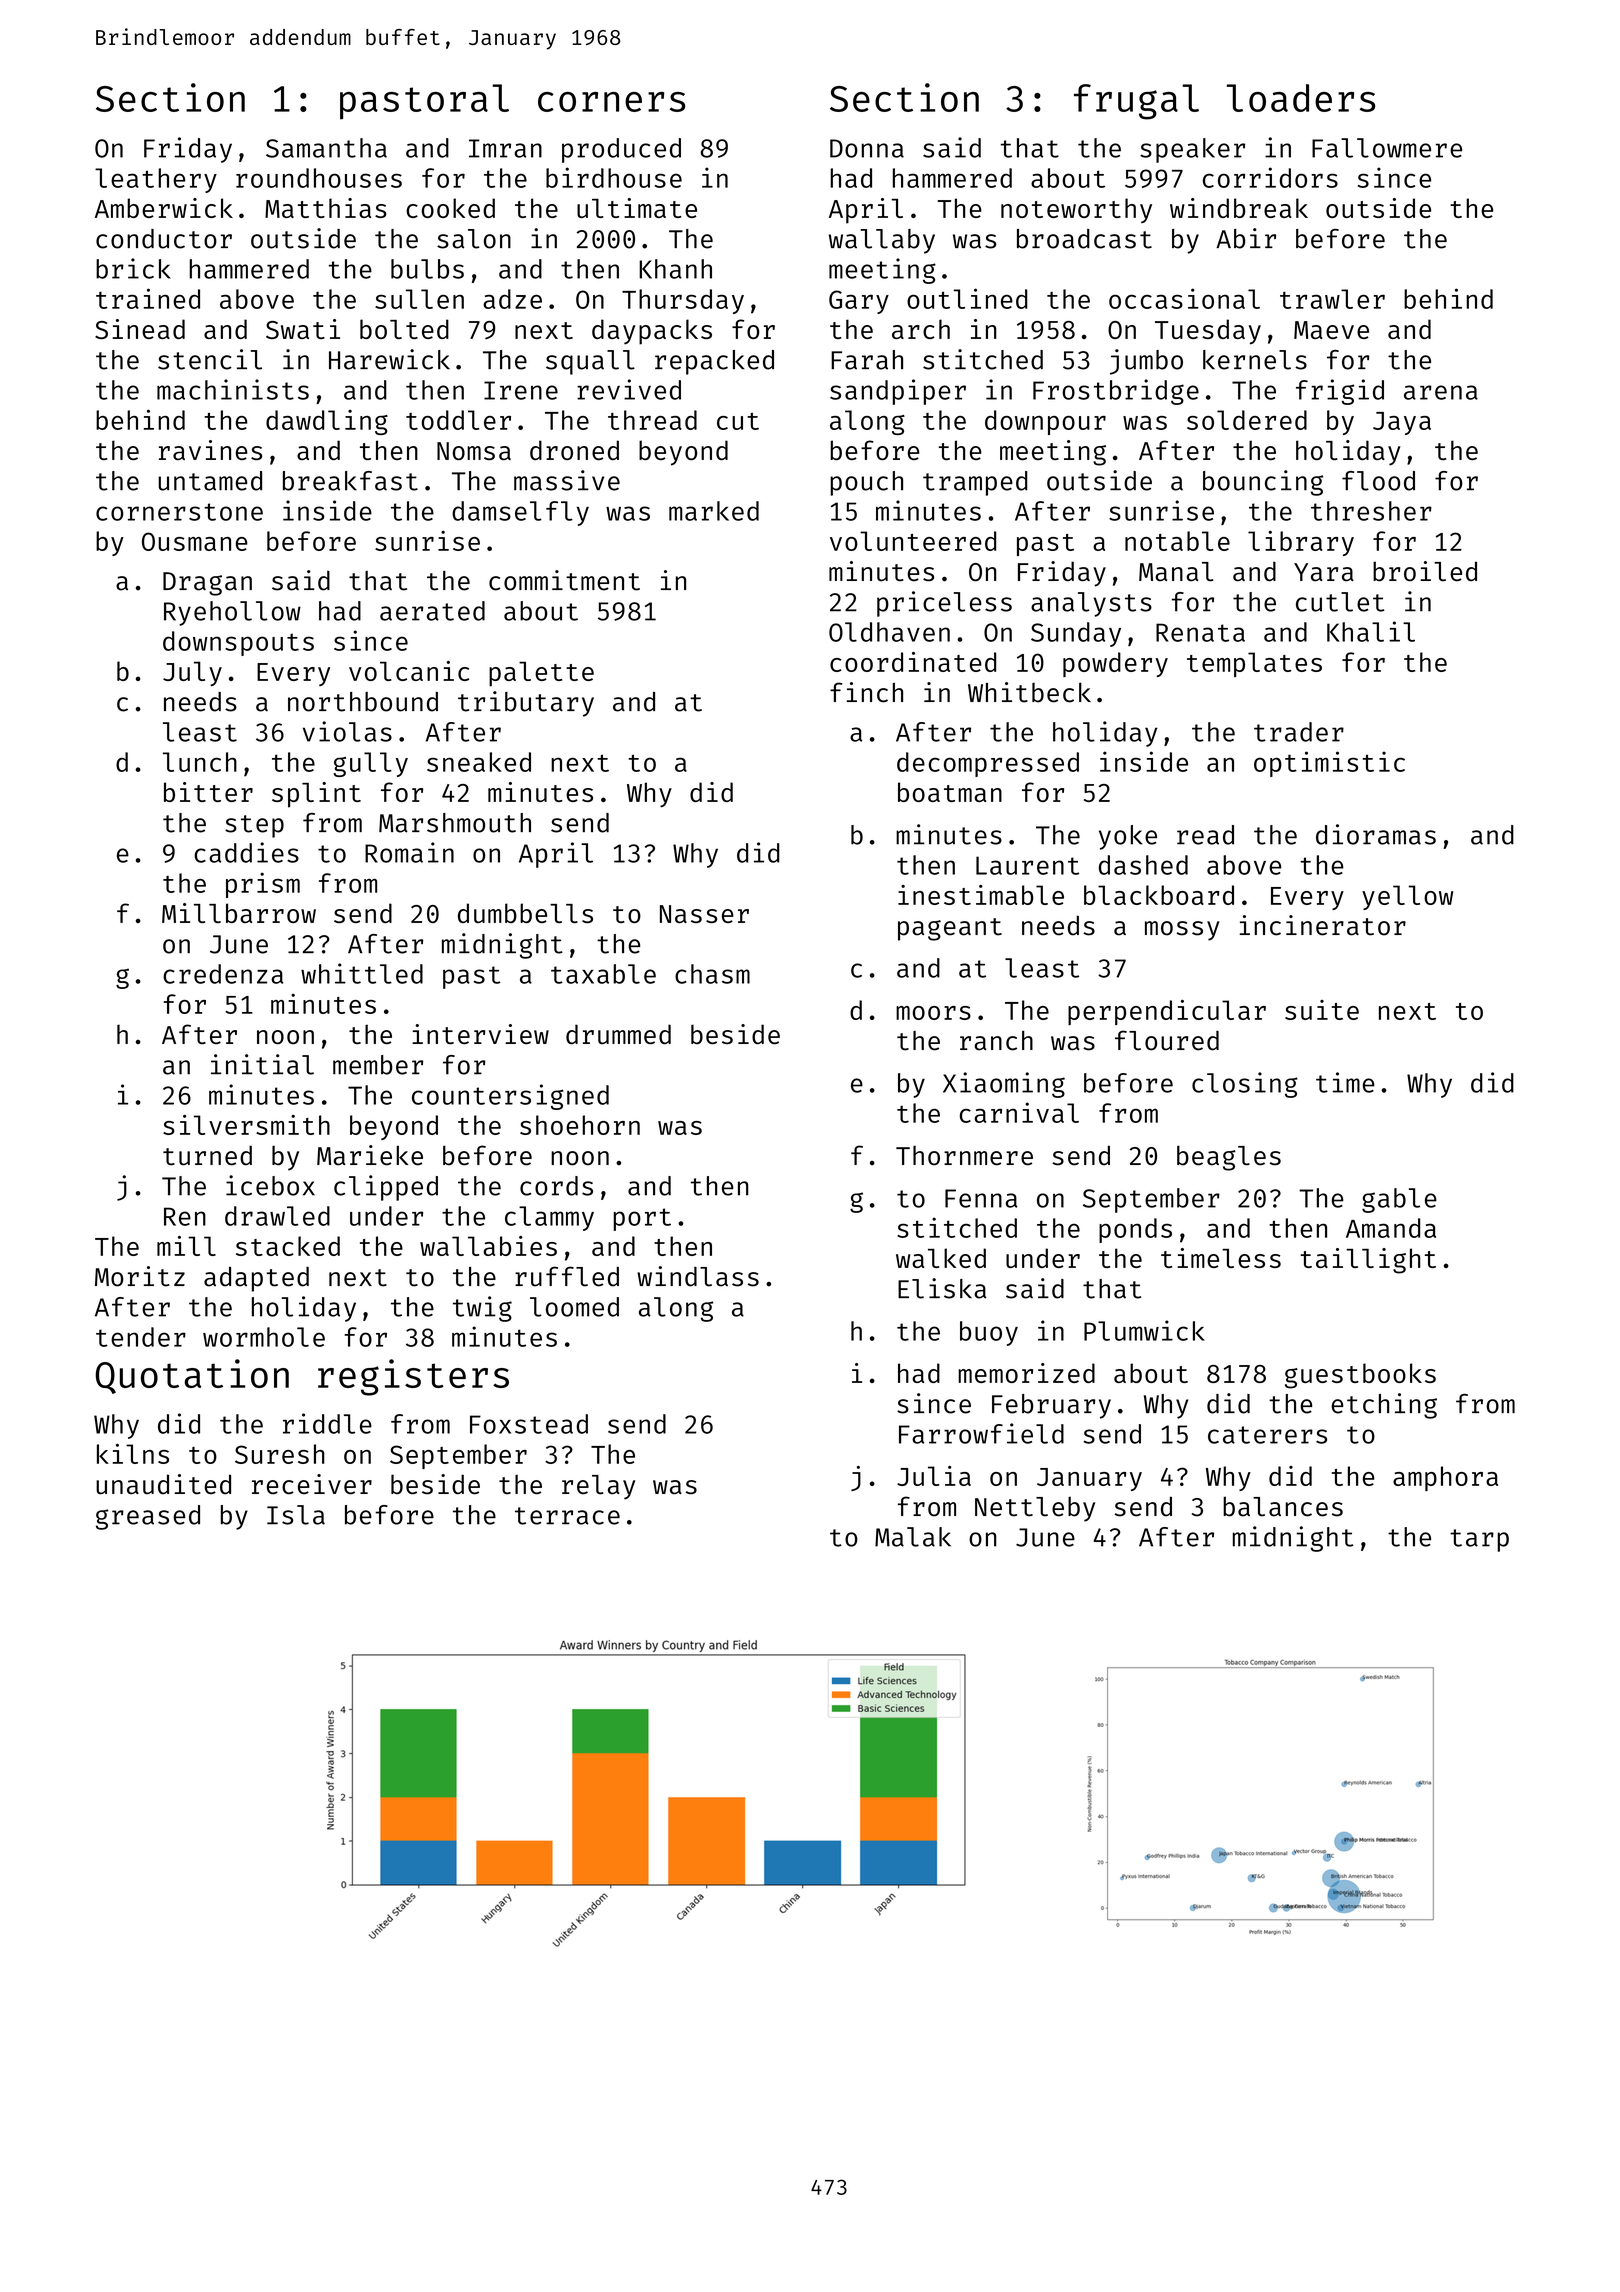  What do you see at coordinates (326, 148) in the screenshot?
I see `Samantha` at bounding box center [326, 148].
